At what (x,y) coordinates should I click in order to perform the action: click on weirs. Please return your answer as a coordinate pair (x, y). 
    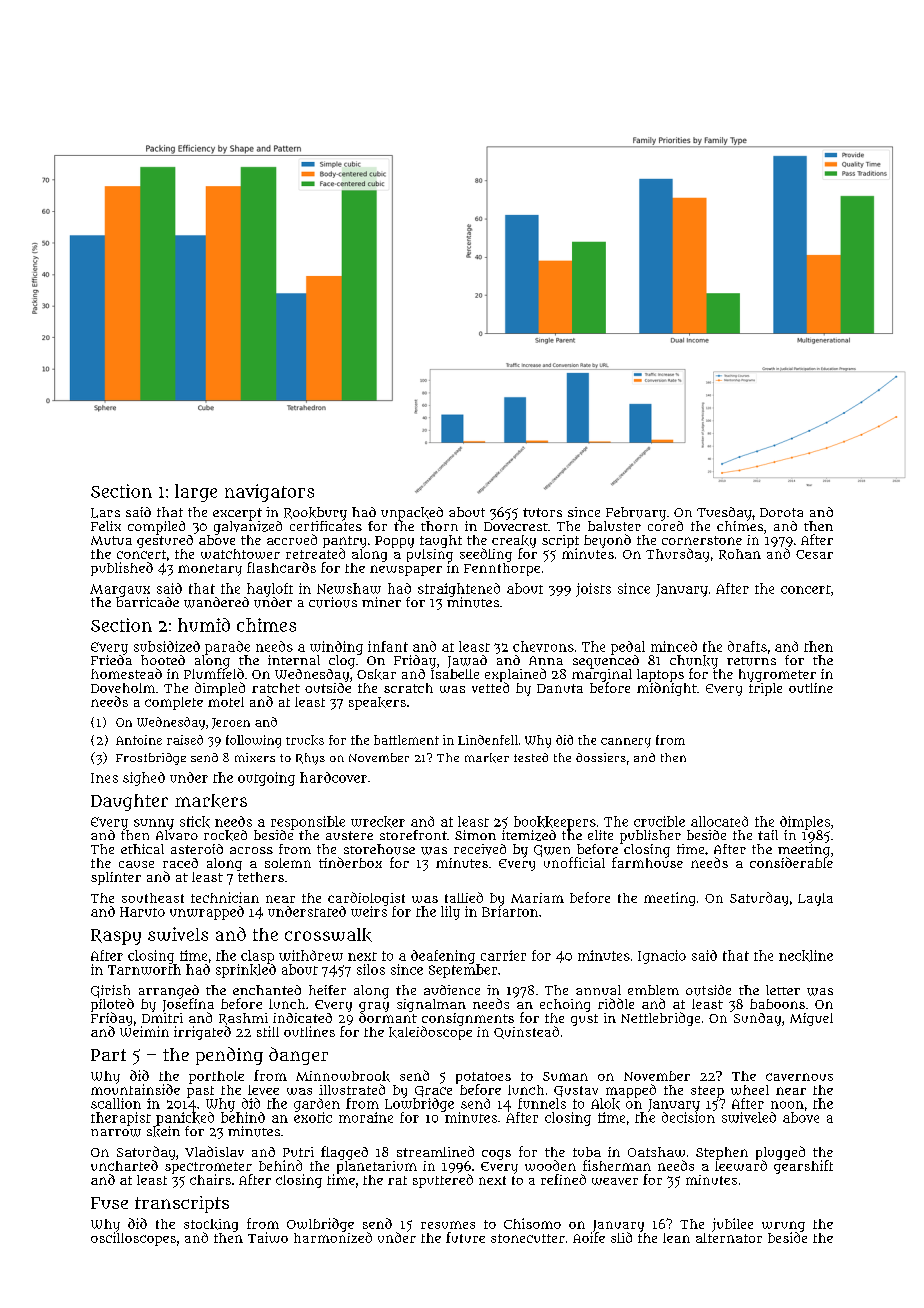
    Looking at the image, I should click on (369, 911).
